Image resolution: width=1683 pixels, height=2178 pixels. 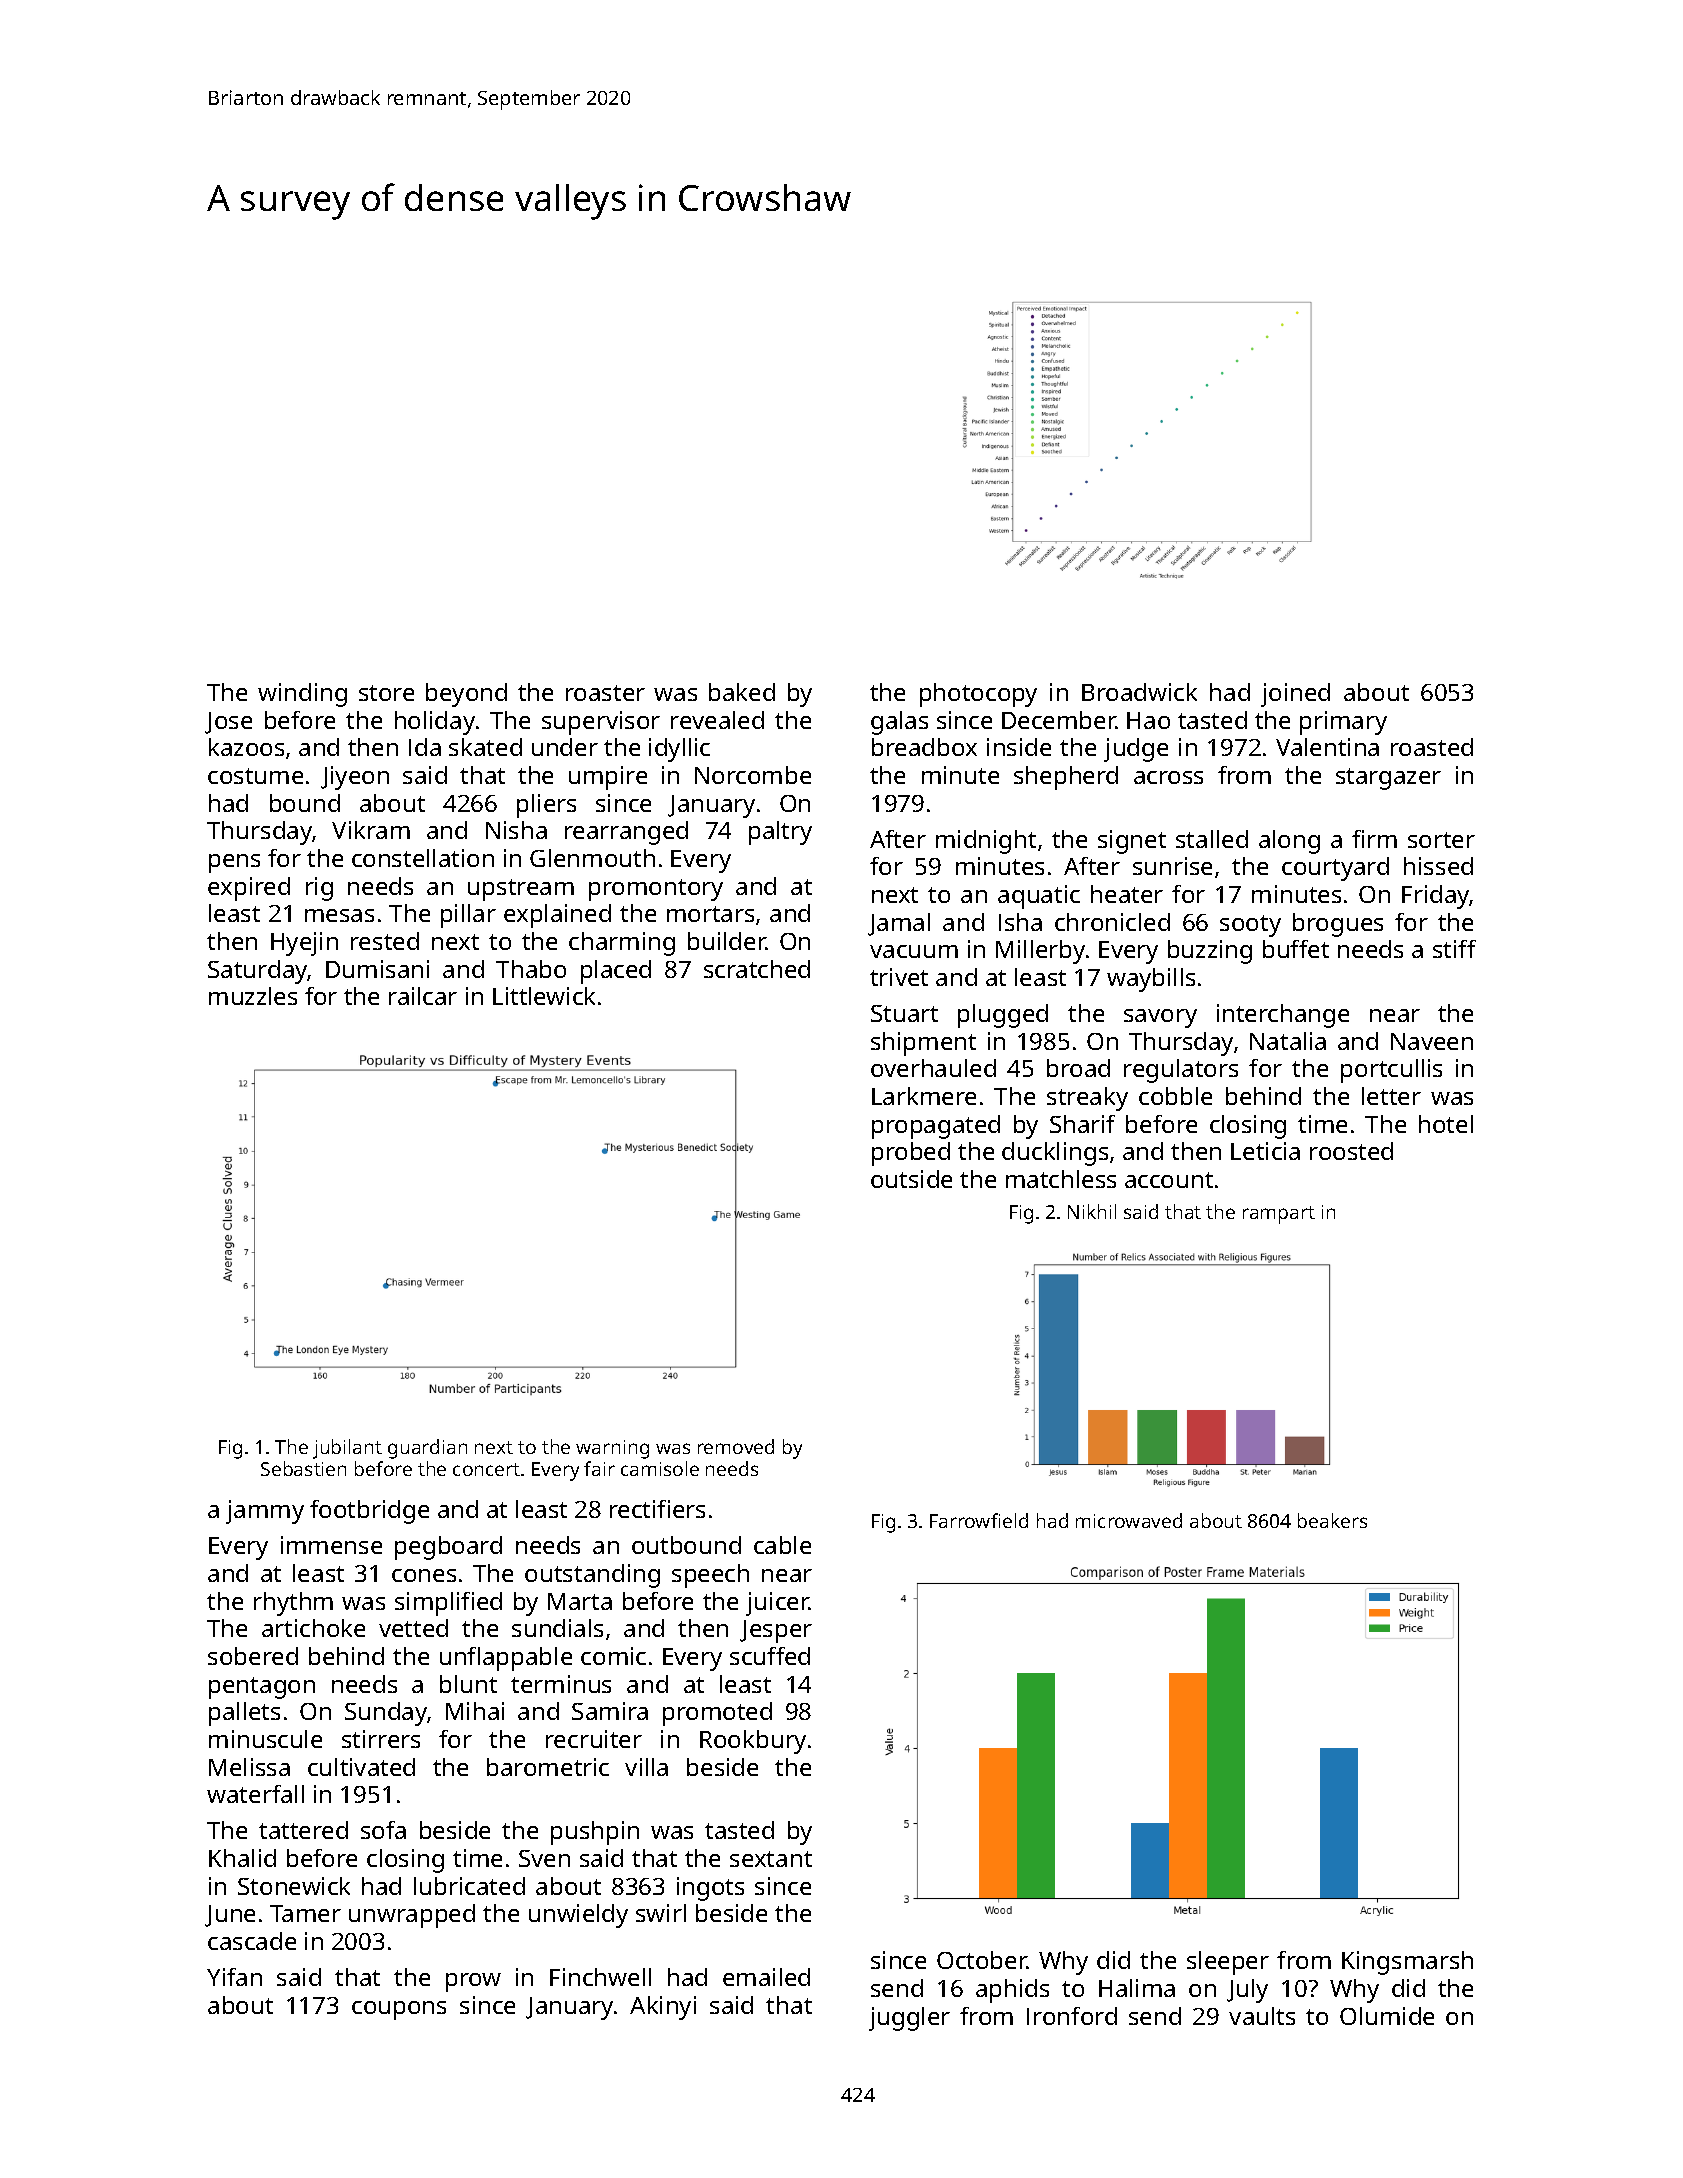 I want to click on Valentina, so click(x=1327, y=747).
